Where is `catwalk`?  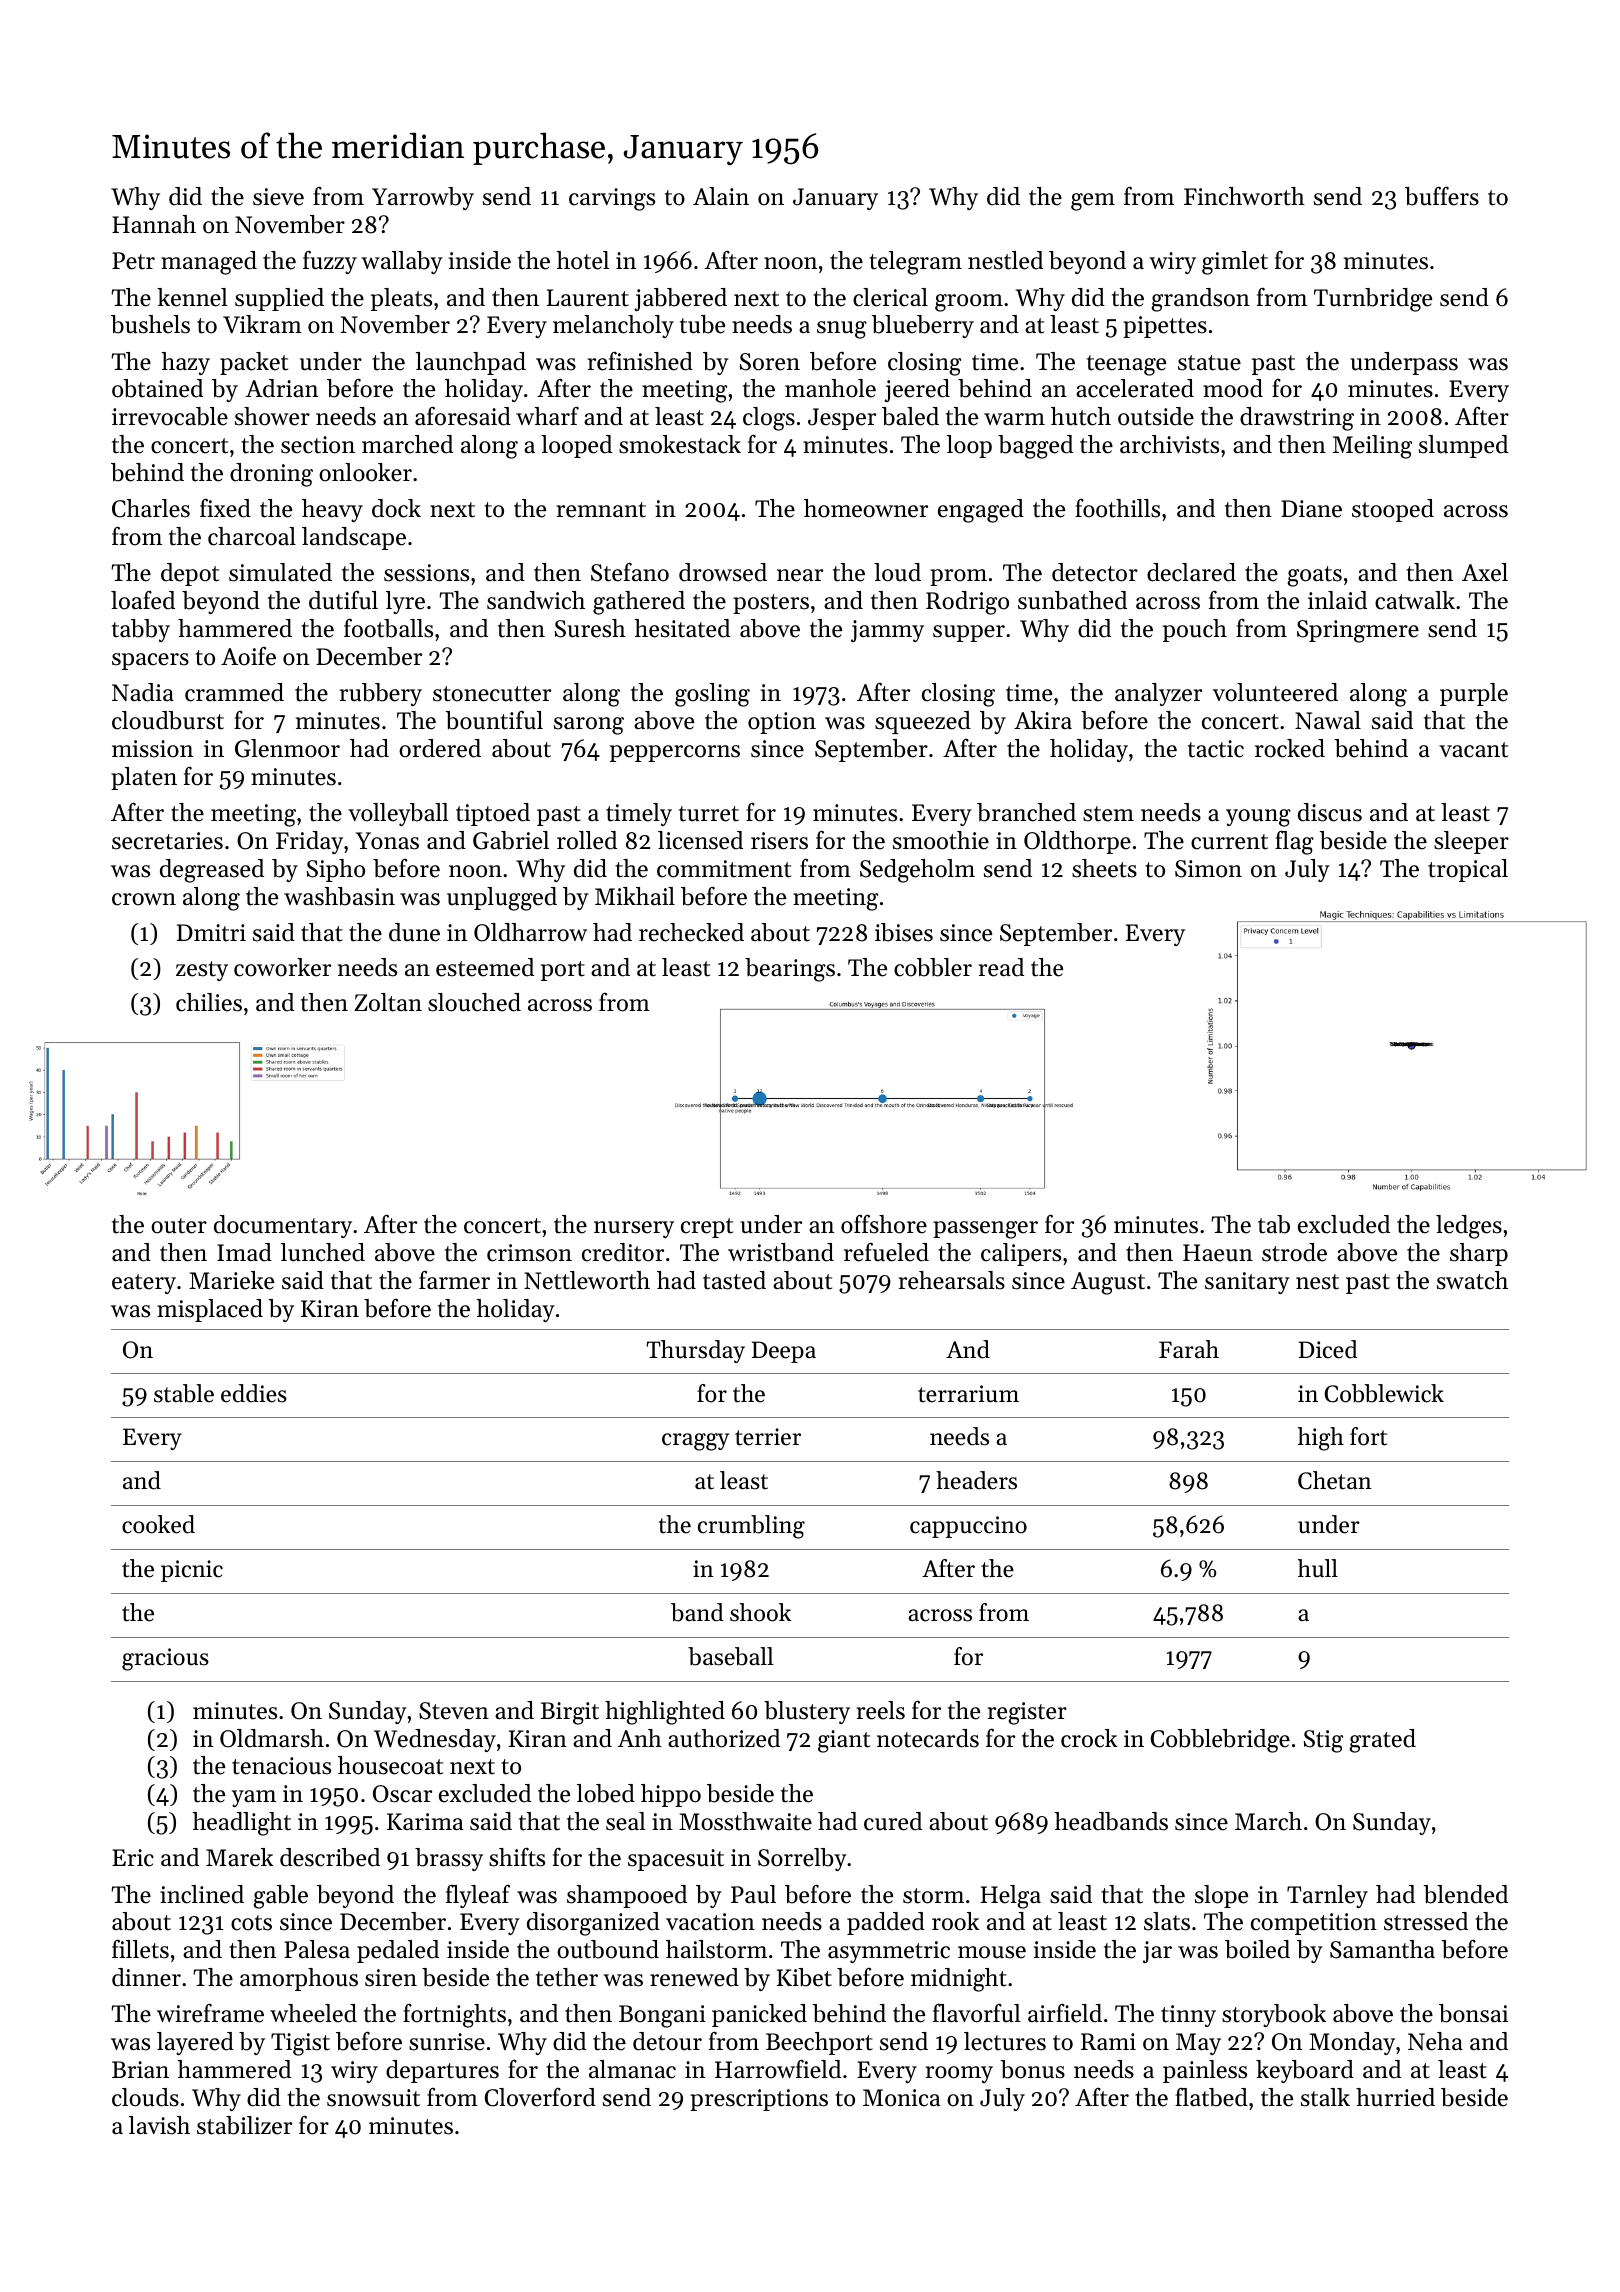 catwalk is located at coordinates (1415, 600).
